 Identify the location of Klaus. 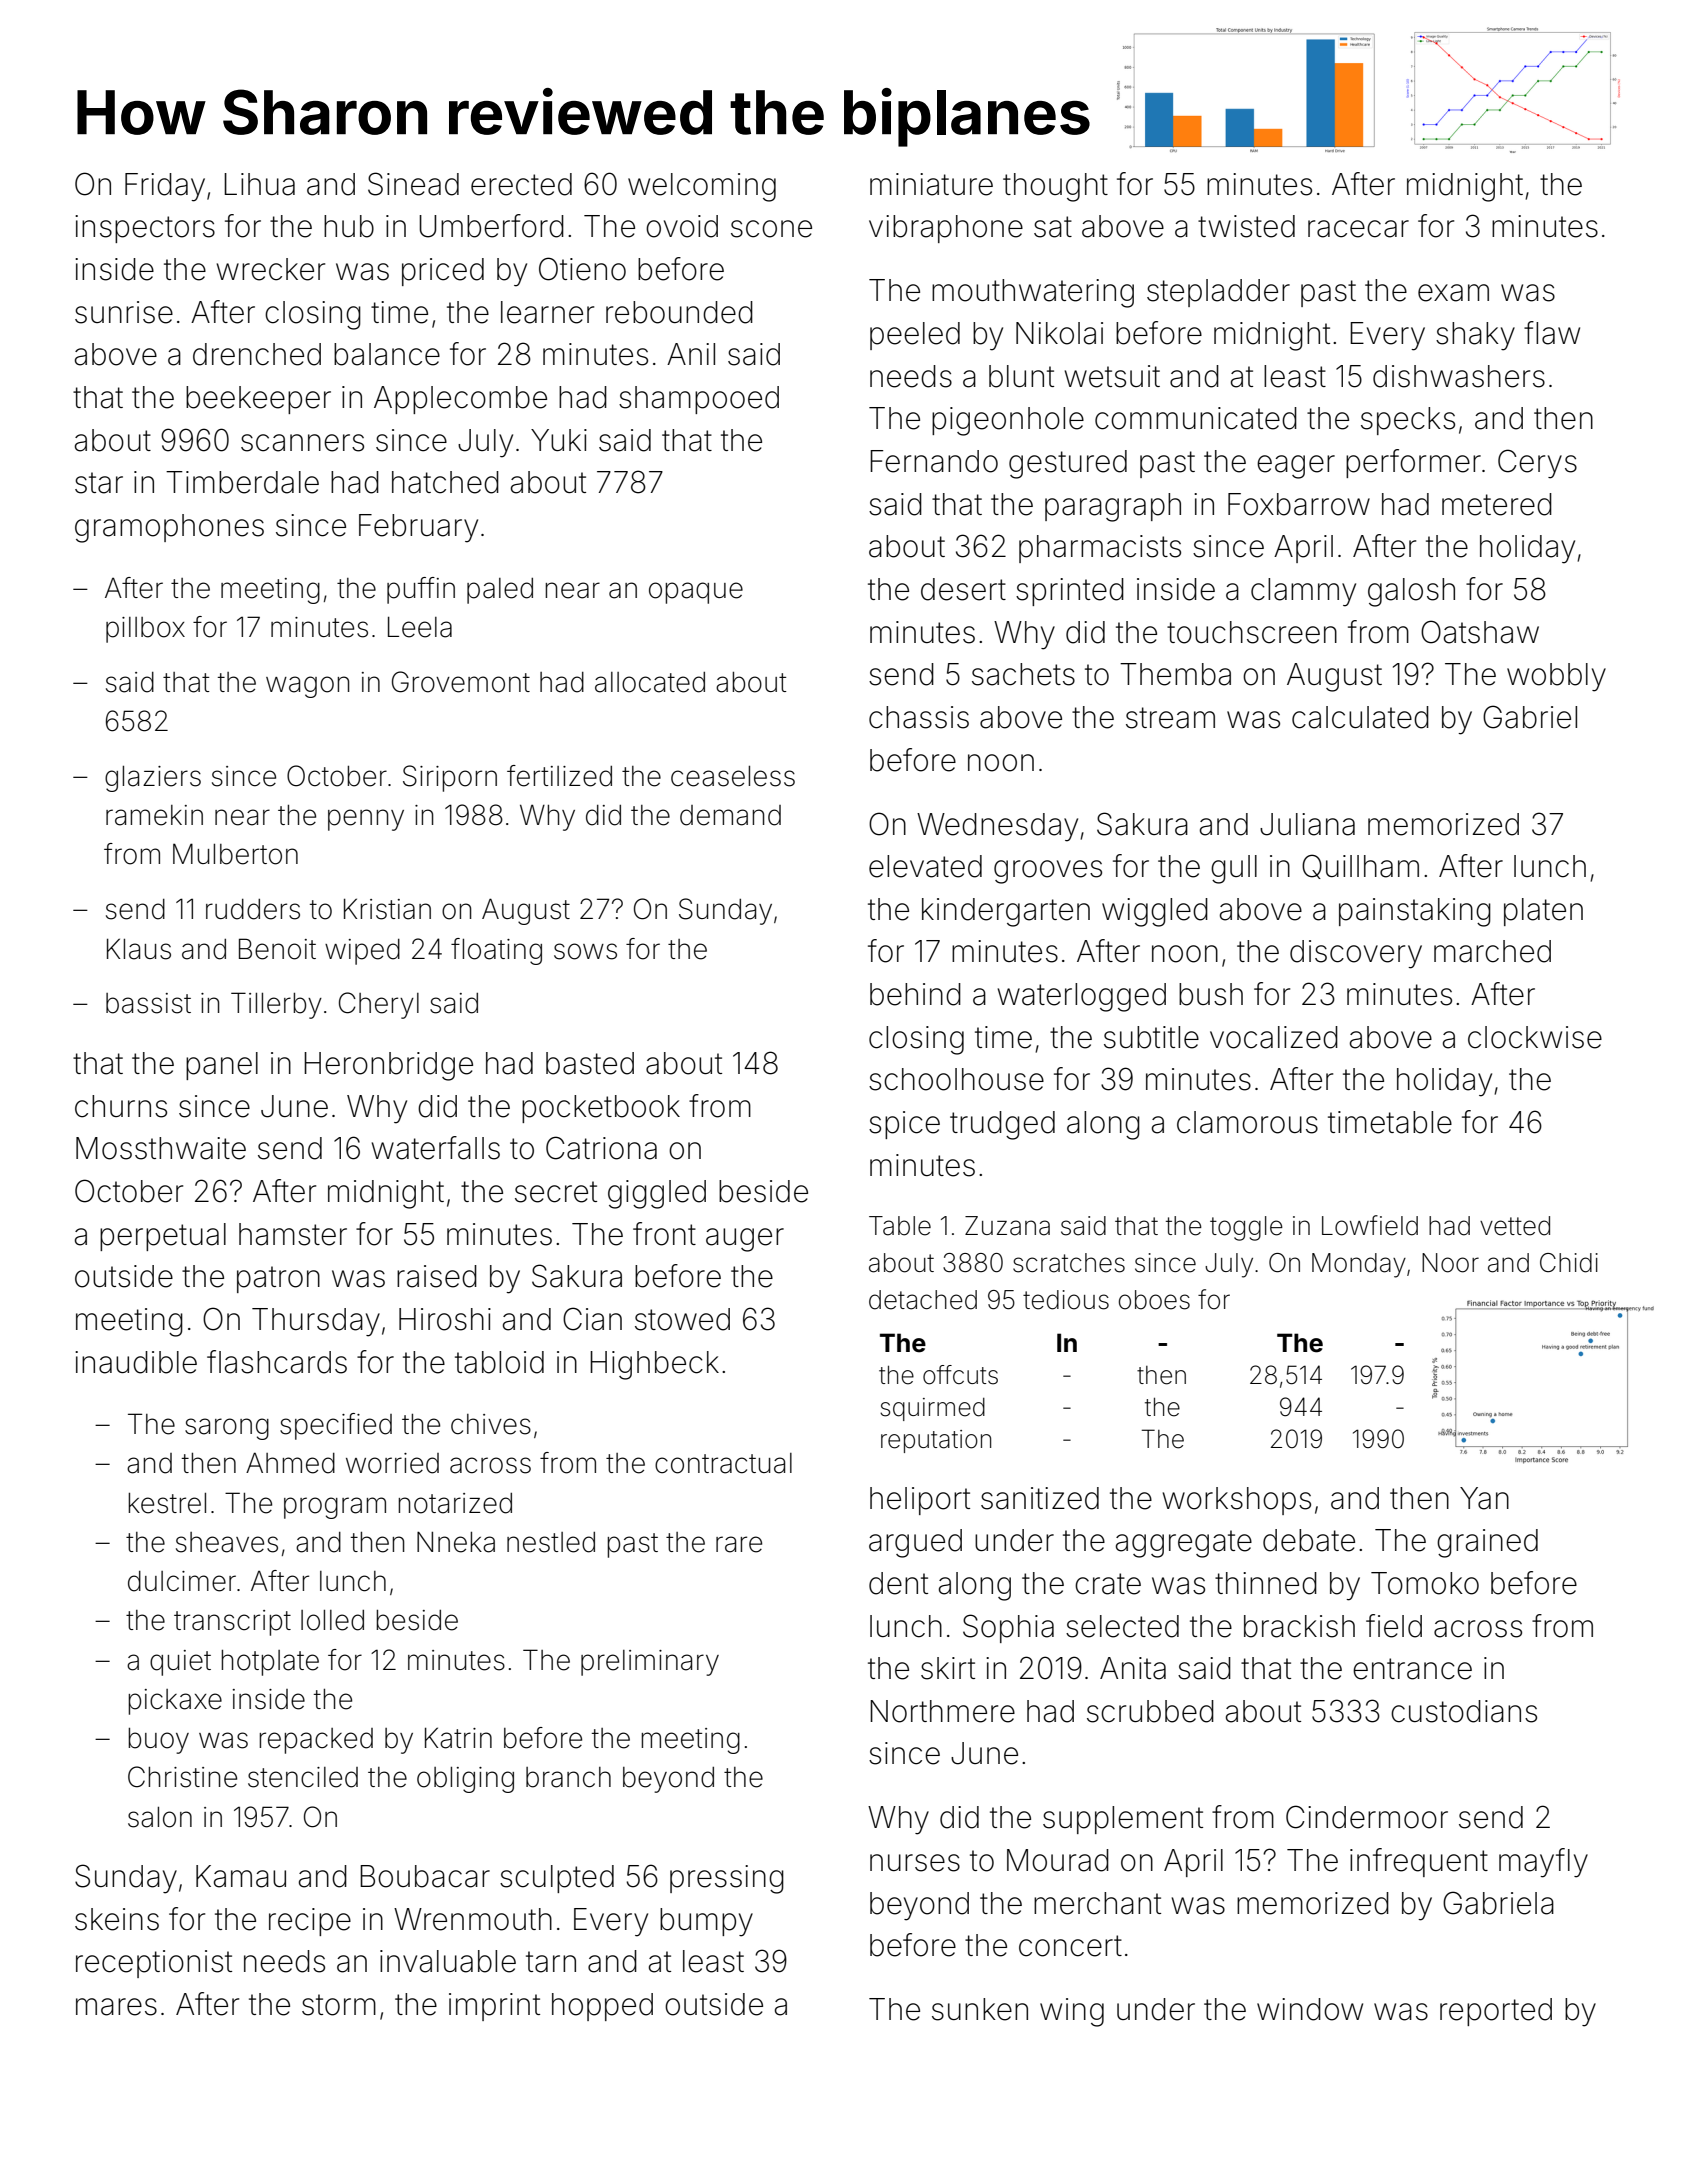
(139, 949).
